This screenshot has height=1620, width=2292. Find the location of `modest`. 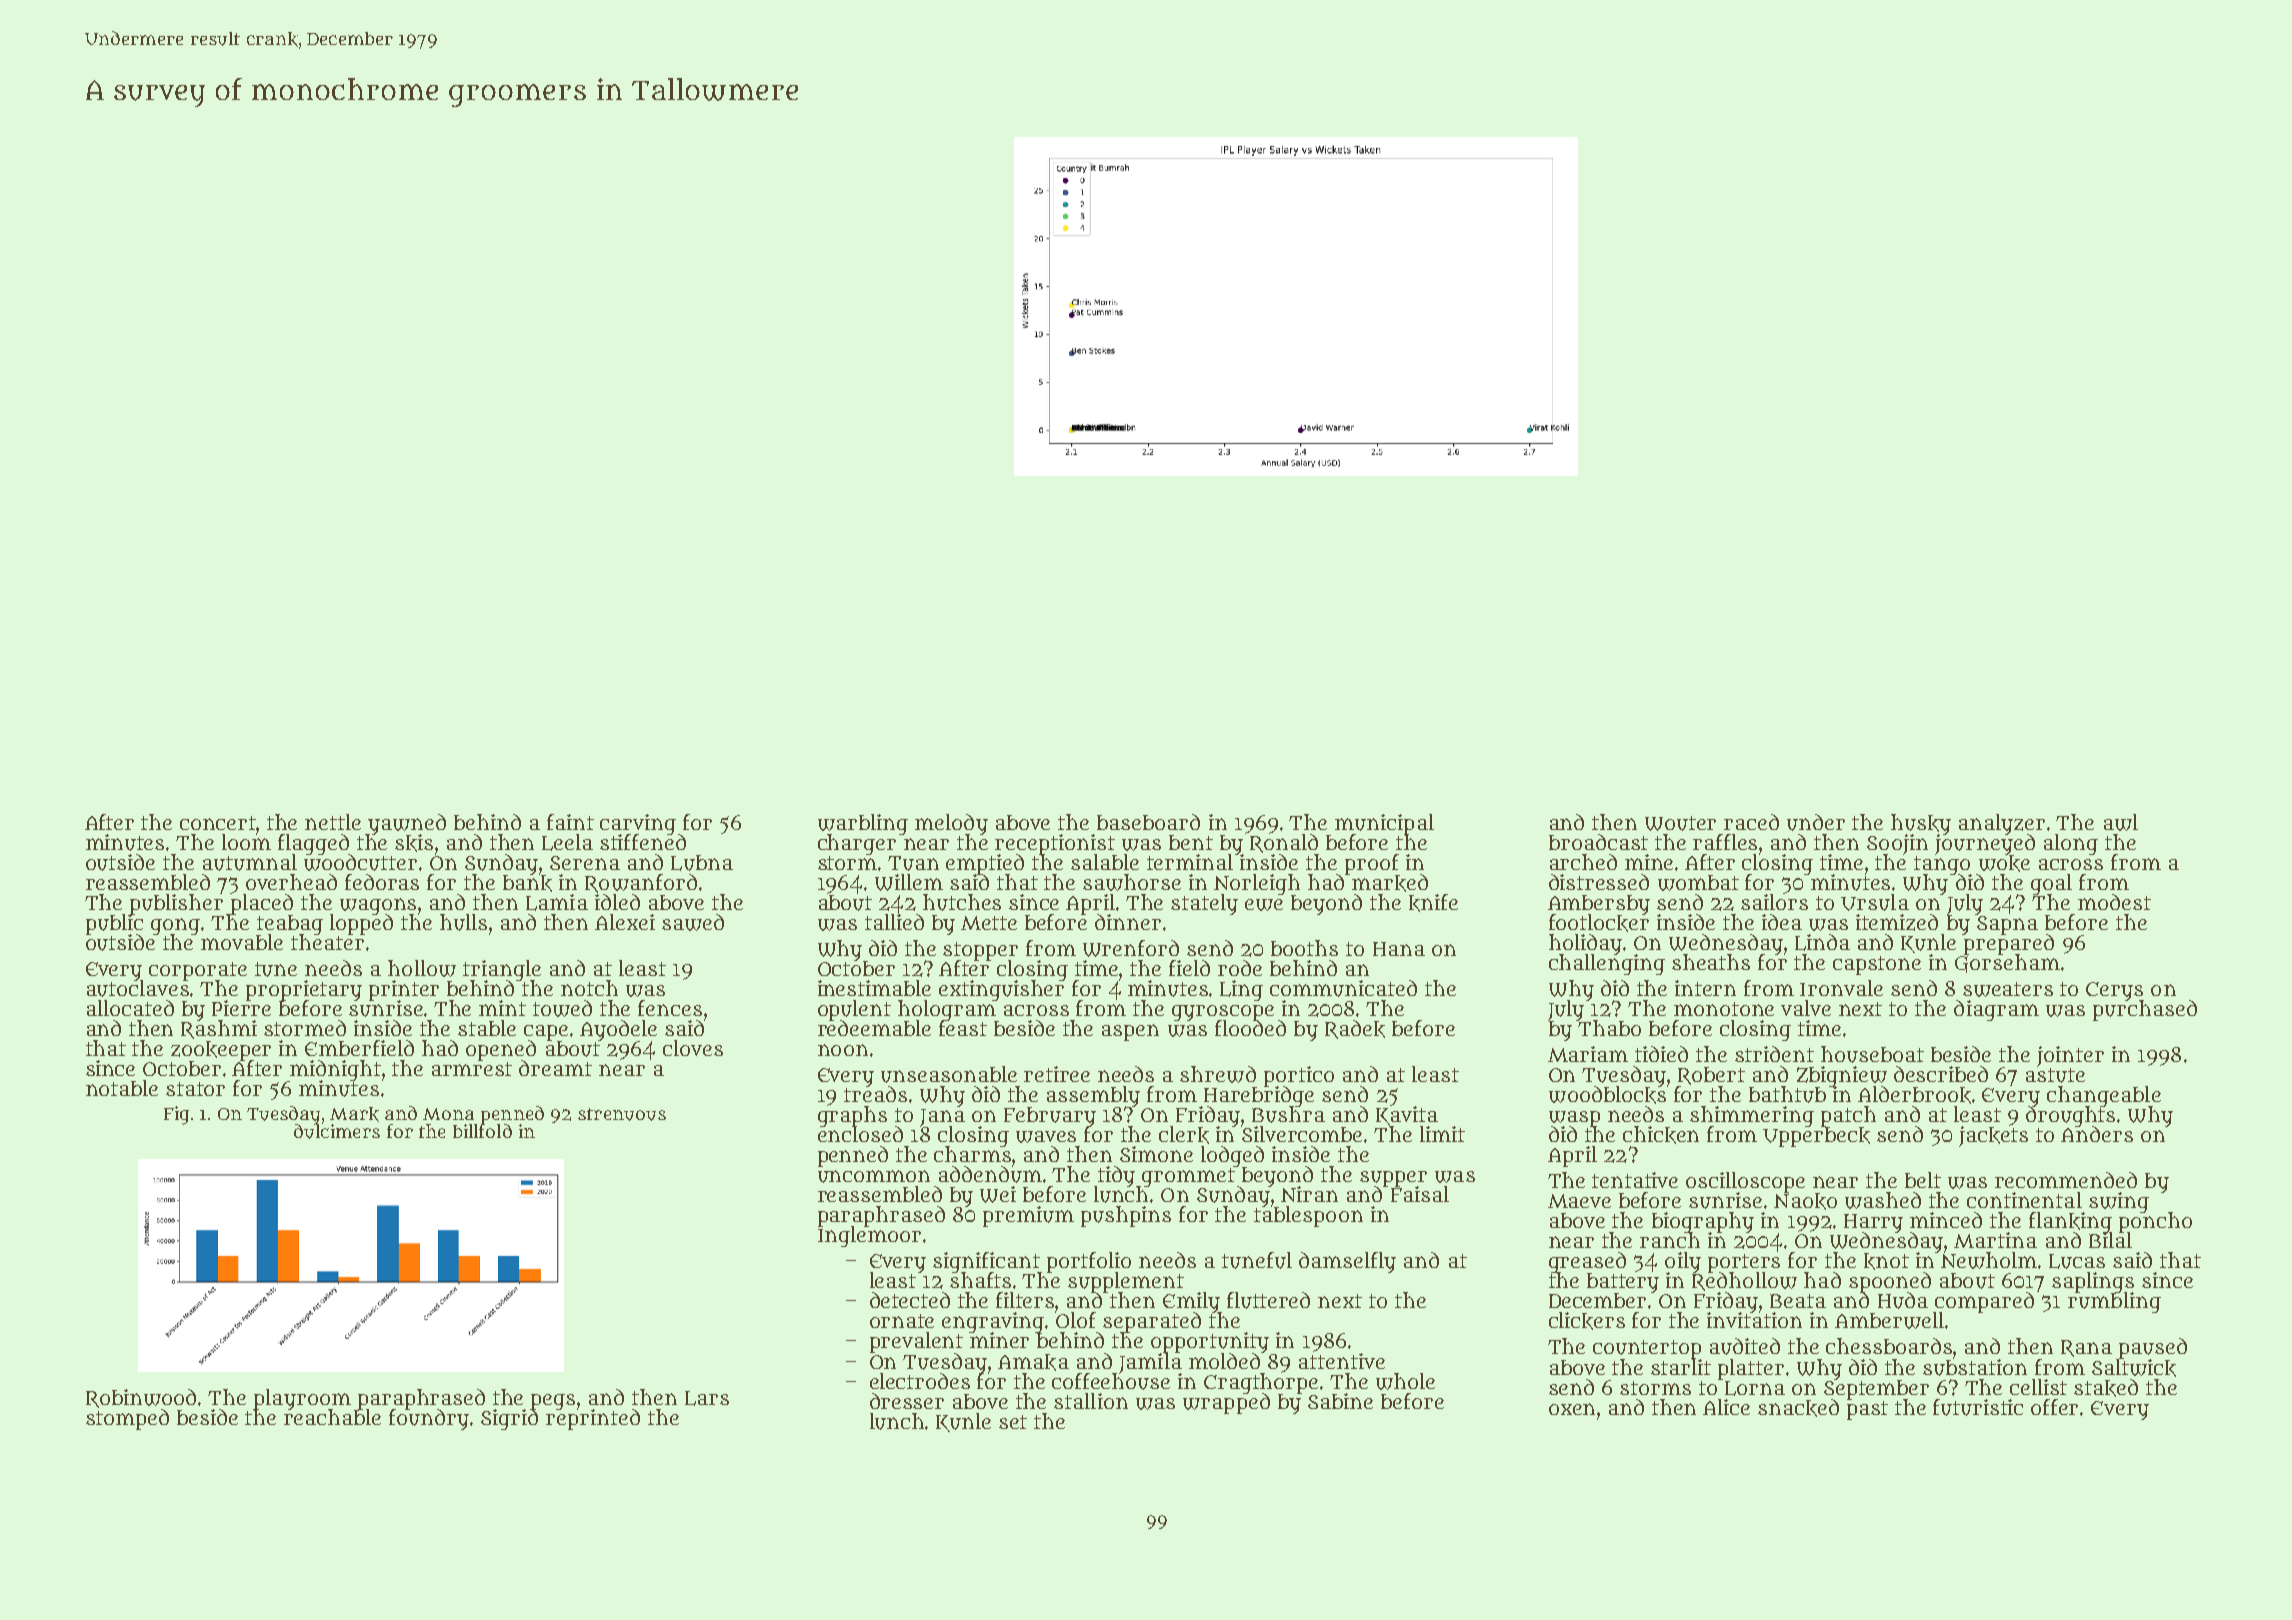

modest is located at coordinates (2114, 902).
